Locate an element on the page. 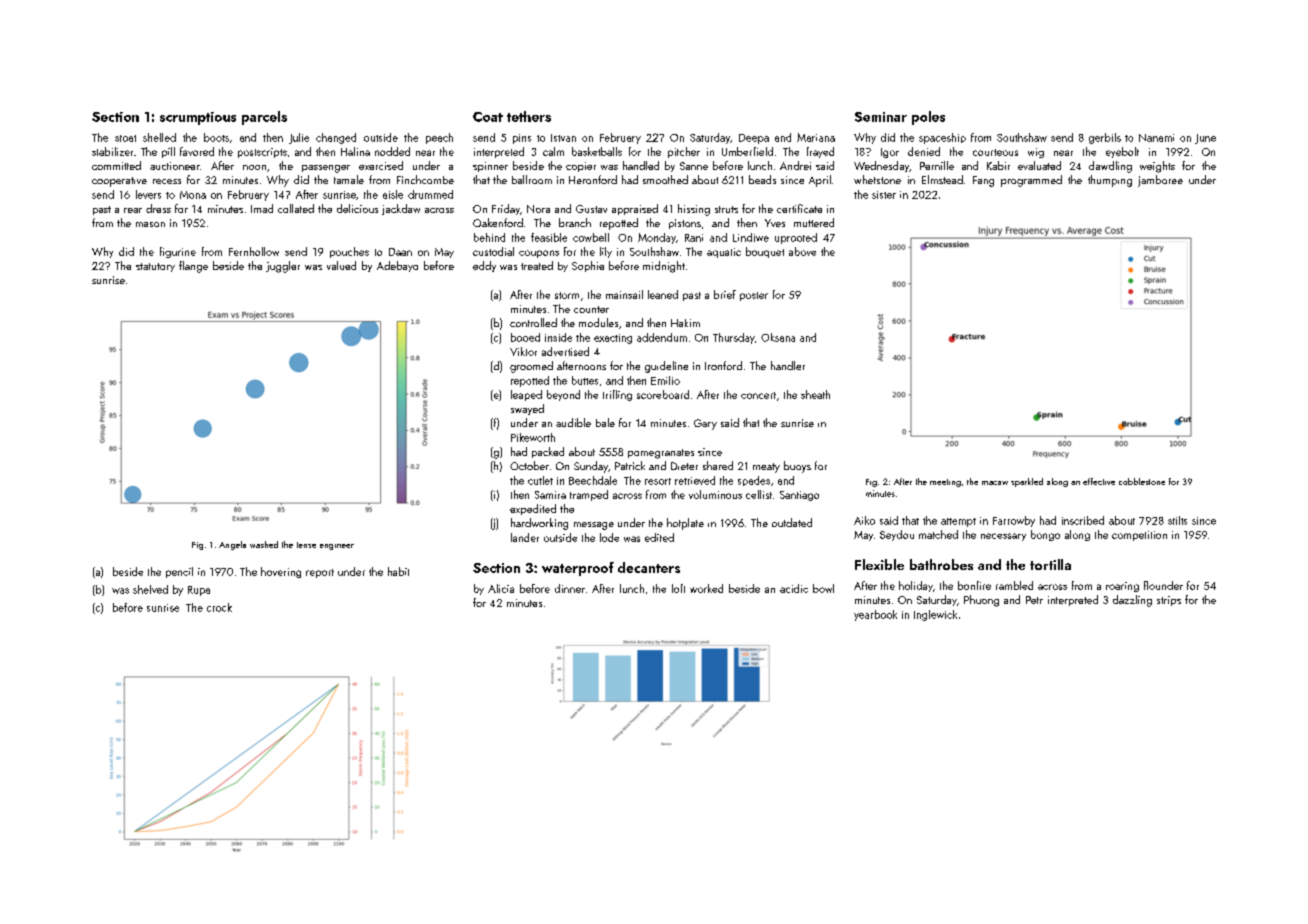 The image size is (1308, 924). poles is located at coordinates (928, 118).
